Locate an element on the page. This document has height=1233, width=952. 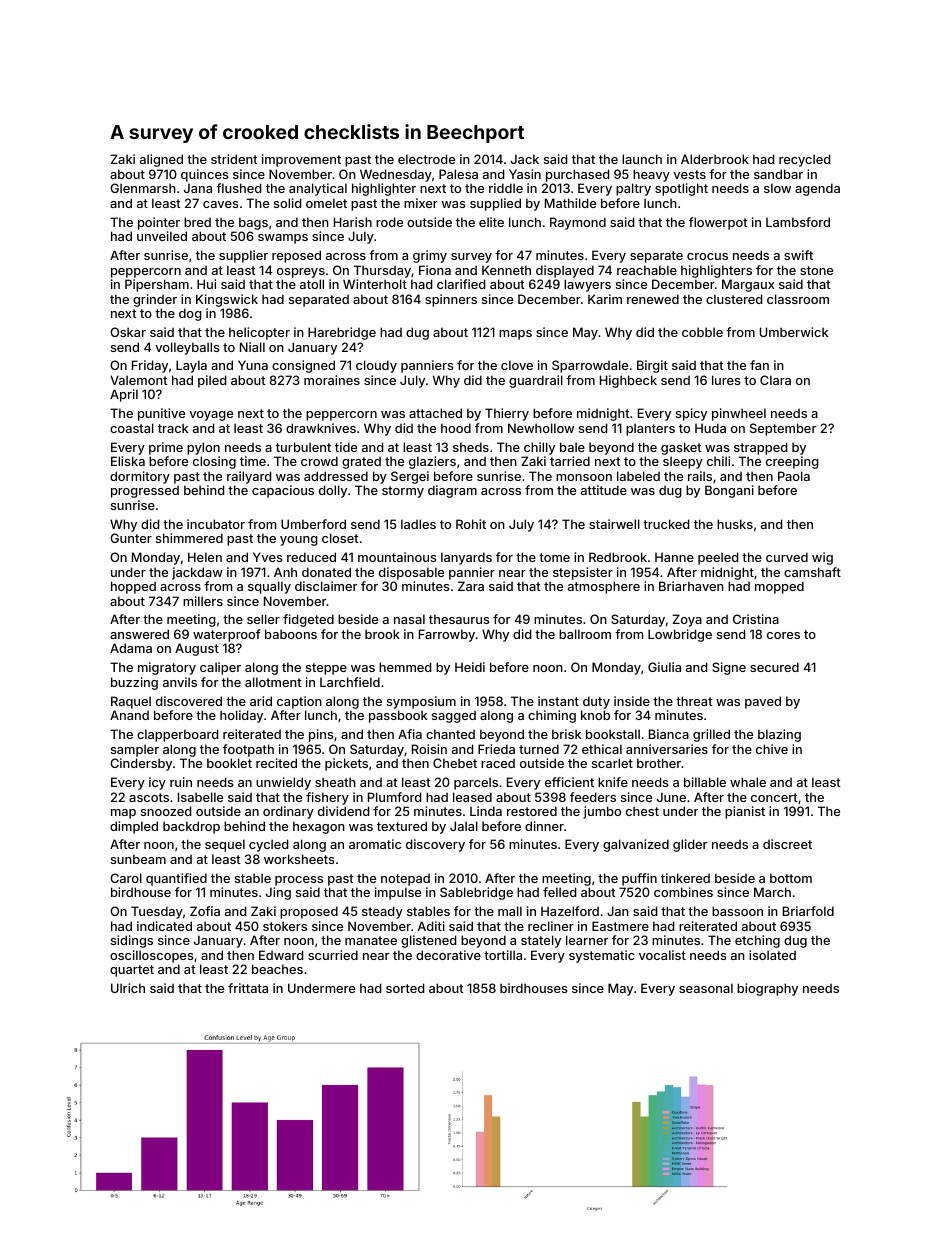
Isabelle is located at coordinates (200, 797).
